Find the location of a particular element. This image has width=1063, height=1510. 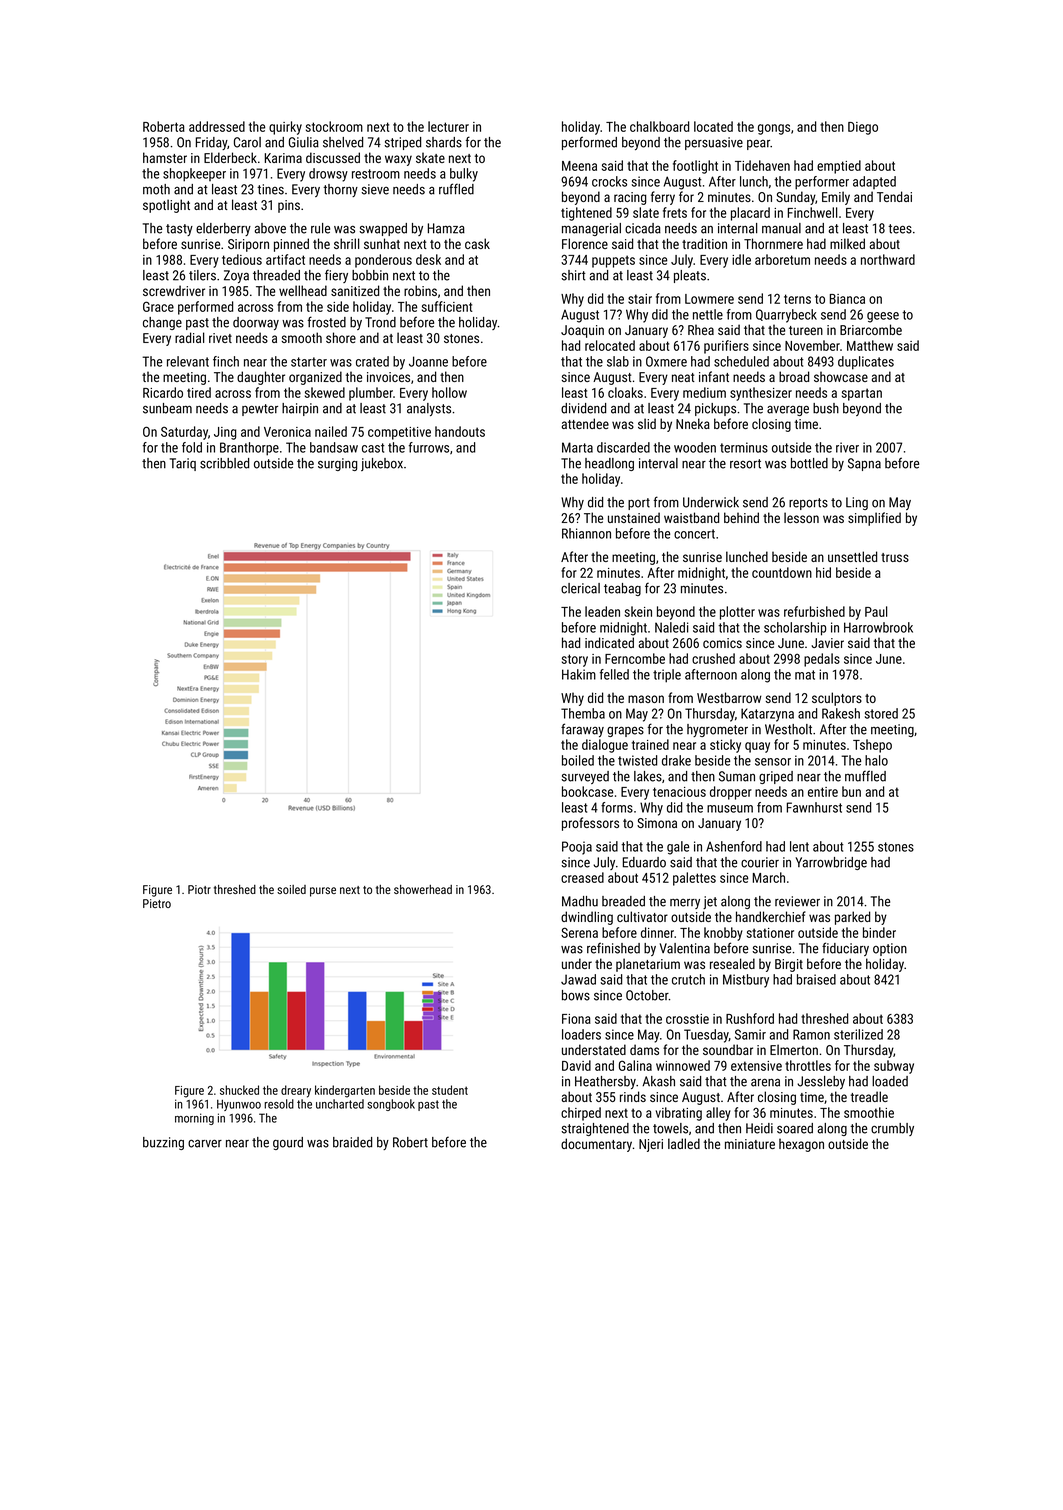

courier is located at coordinates (760, 862).
